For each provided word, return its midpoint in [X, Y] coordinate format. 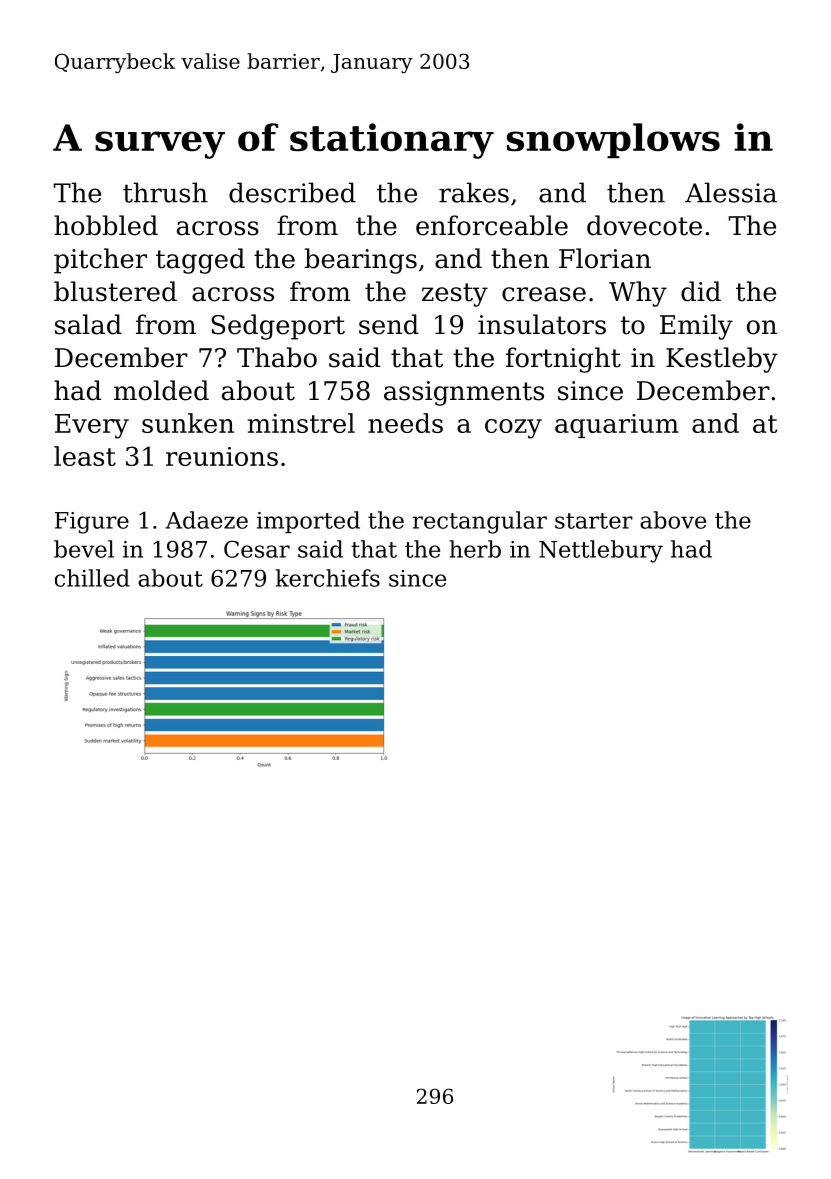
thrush [165, 192]
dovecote [644, 225]
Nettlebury [601, 551]
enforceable [492, 225]
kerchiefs [328, 578]
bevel [84, 549]
